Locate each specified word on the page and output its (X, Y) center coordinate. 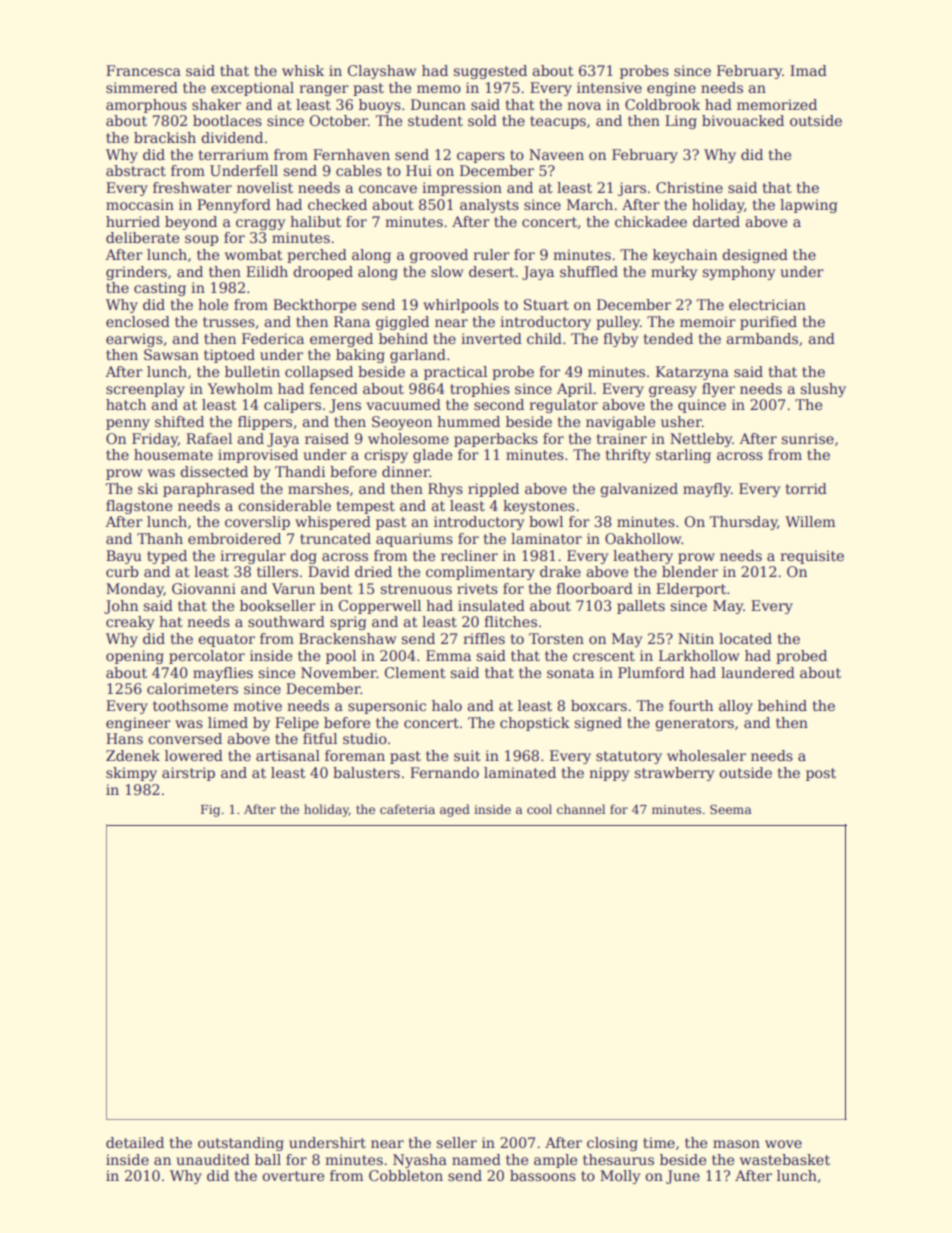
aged (455, 810)
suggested (490, 72)
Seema (731, 809)
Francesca (143, 70)
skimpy (131, 774)
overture (293, 1176)
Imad (808, 70)
